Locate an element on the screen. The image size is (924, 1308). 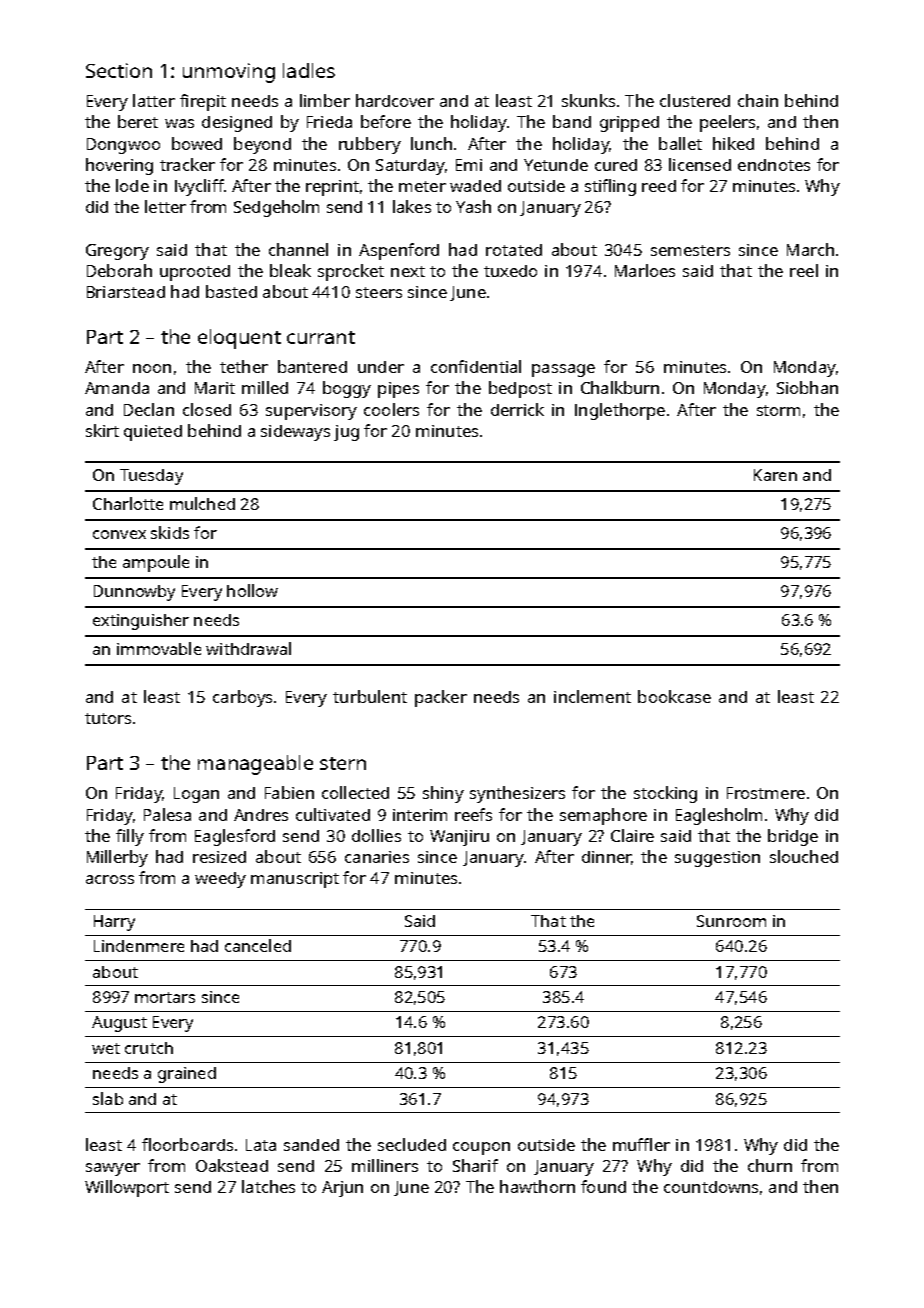
Section is located at coordinates (119, 70).
